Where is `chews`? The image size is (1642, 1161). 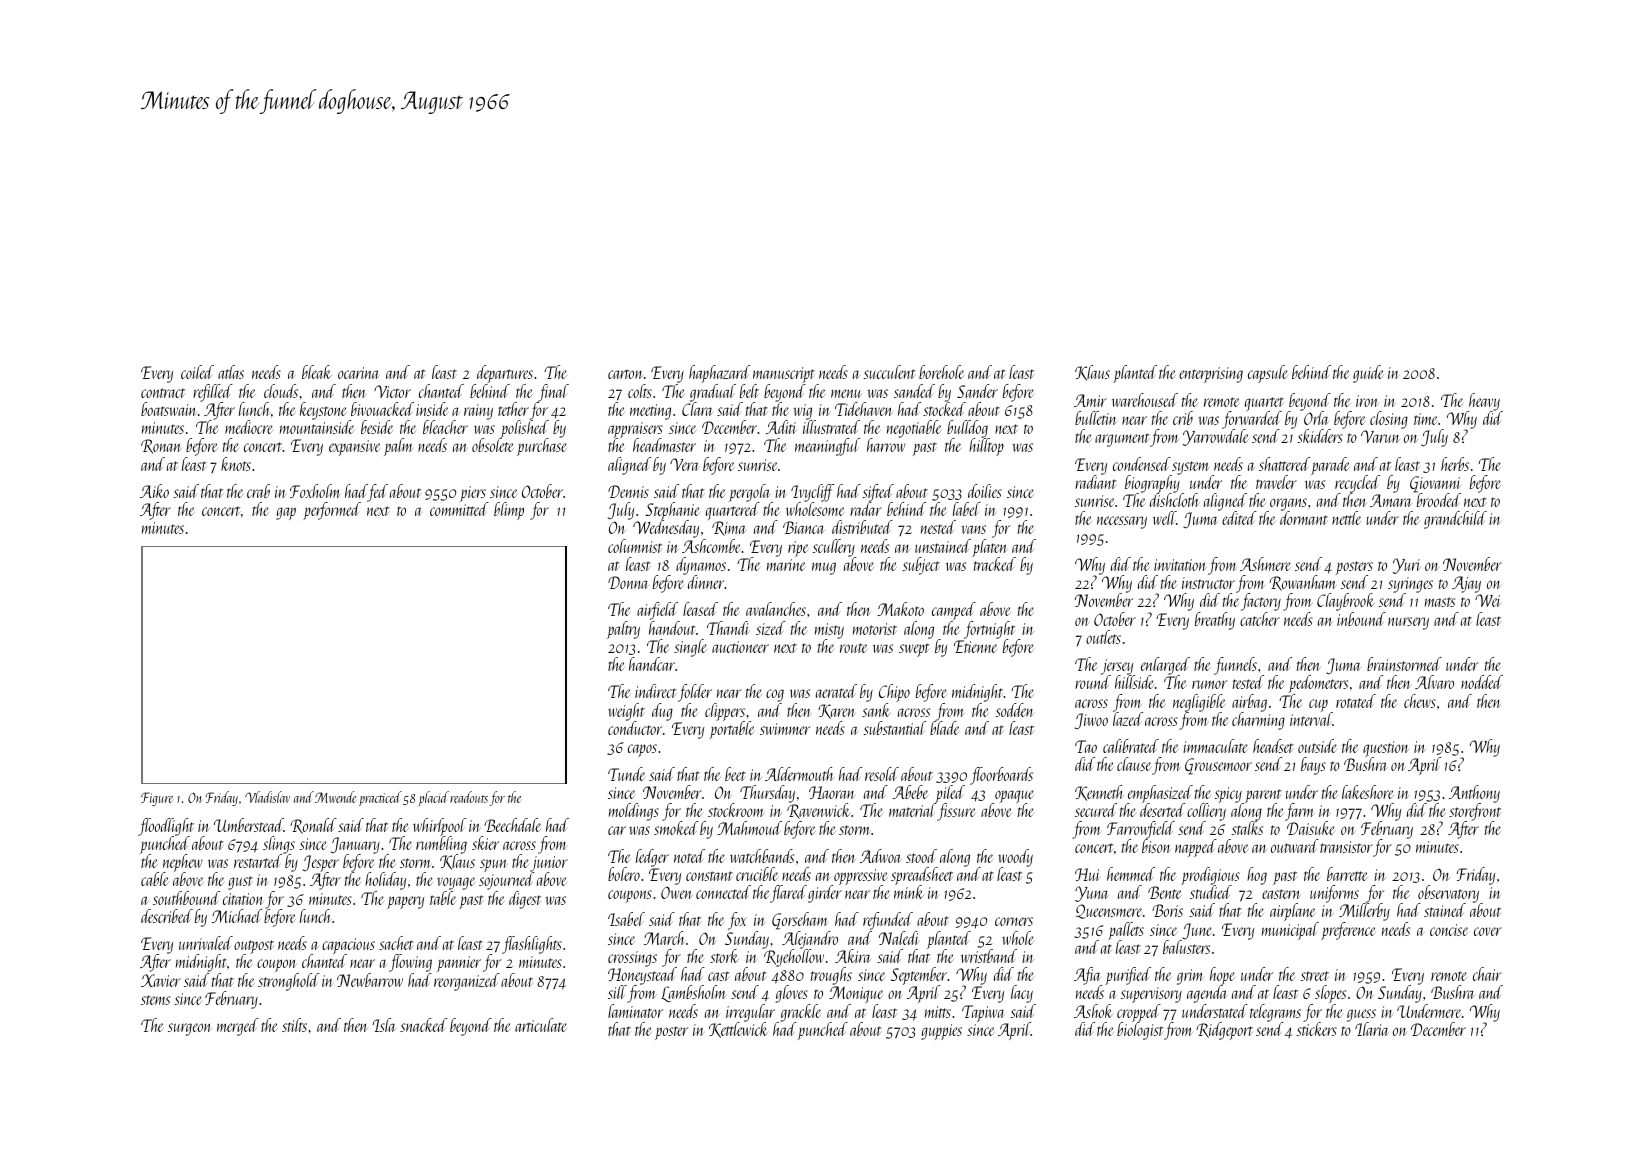 chews is located at coordinates (1420, 701).
